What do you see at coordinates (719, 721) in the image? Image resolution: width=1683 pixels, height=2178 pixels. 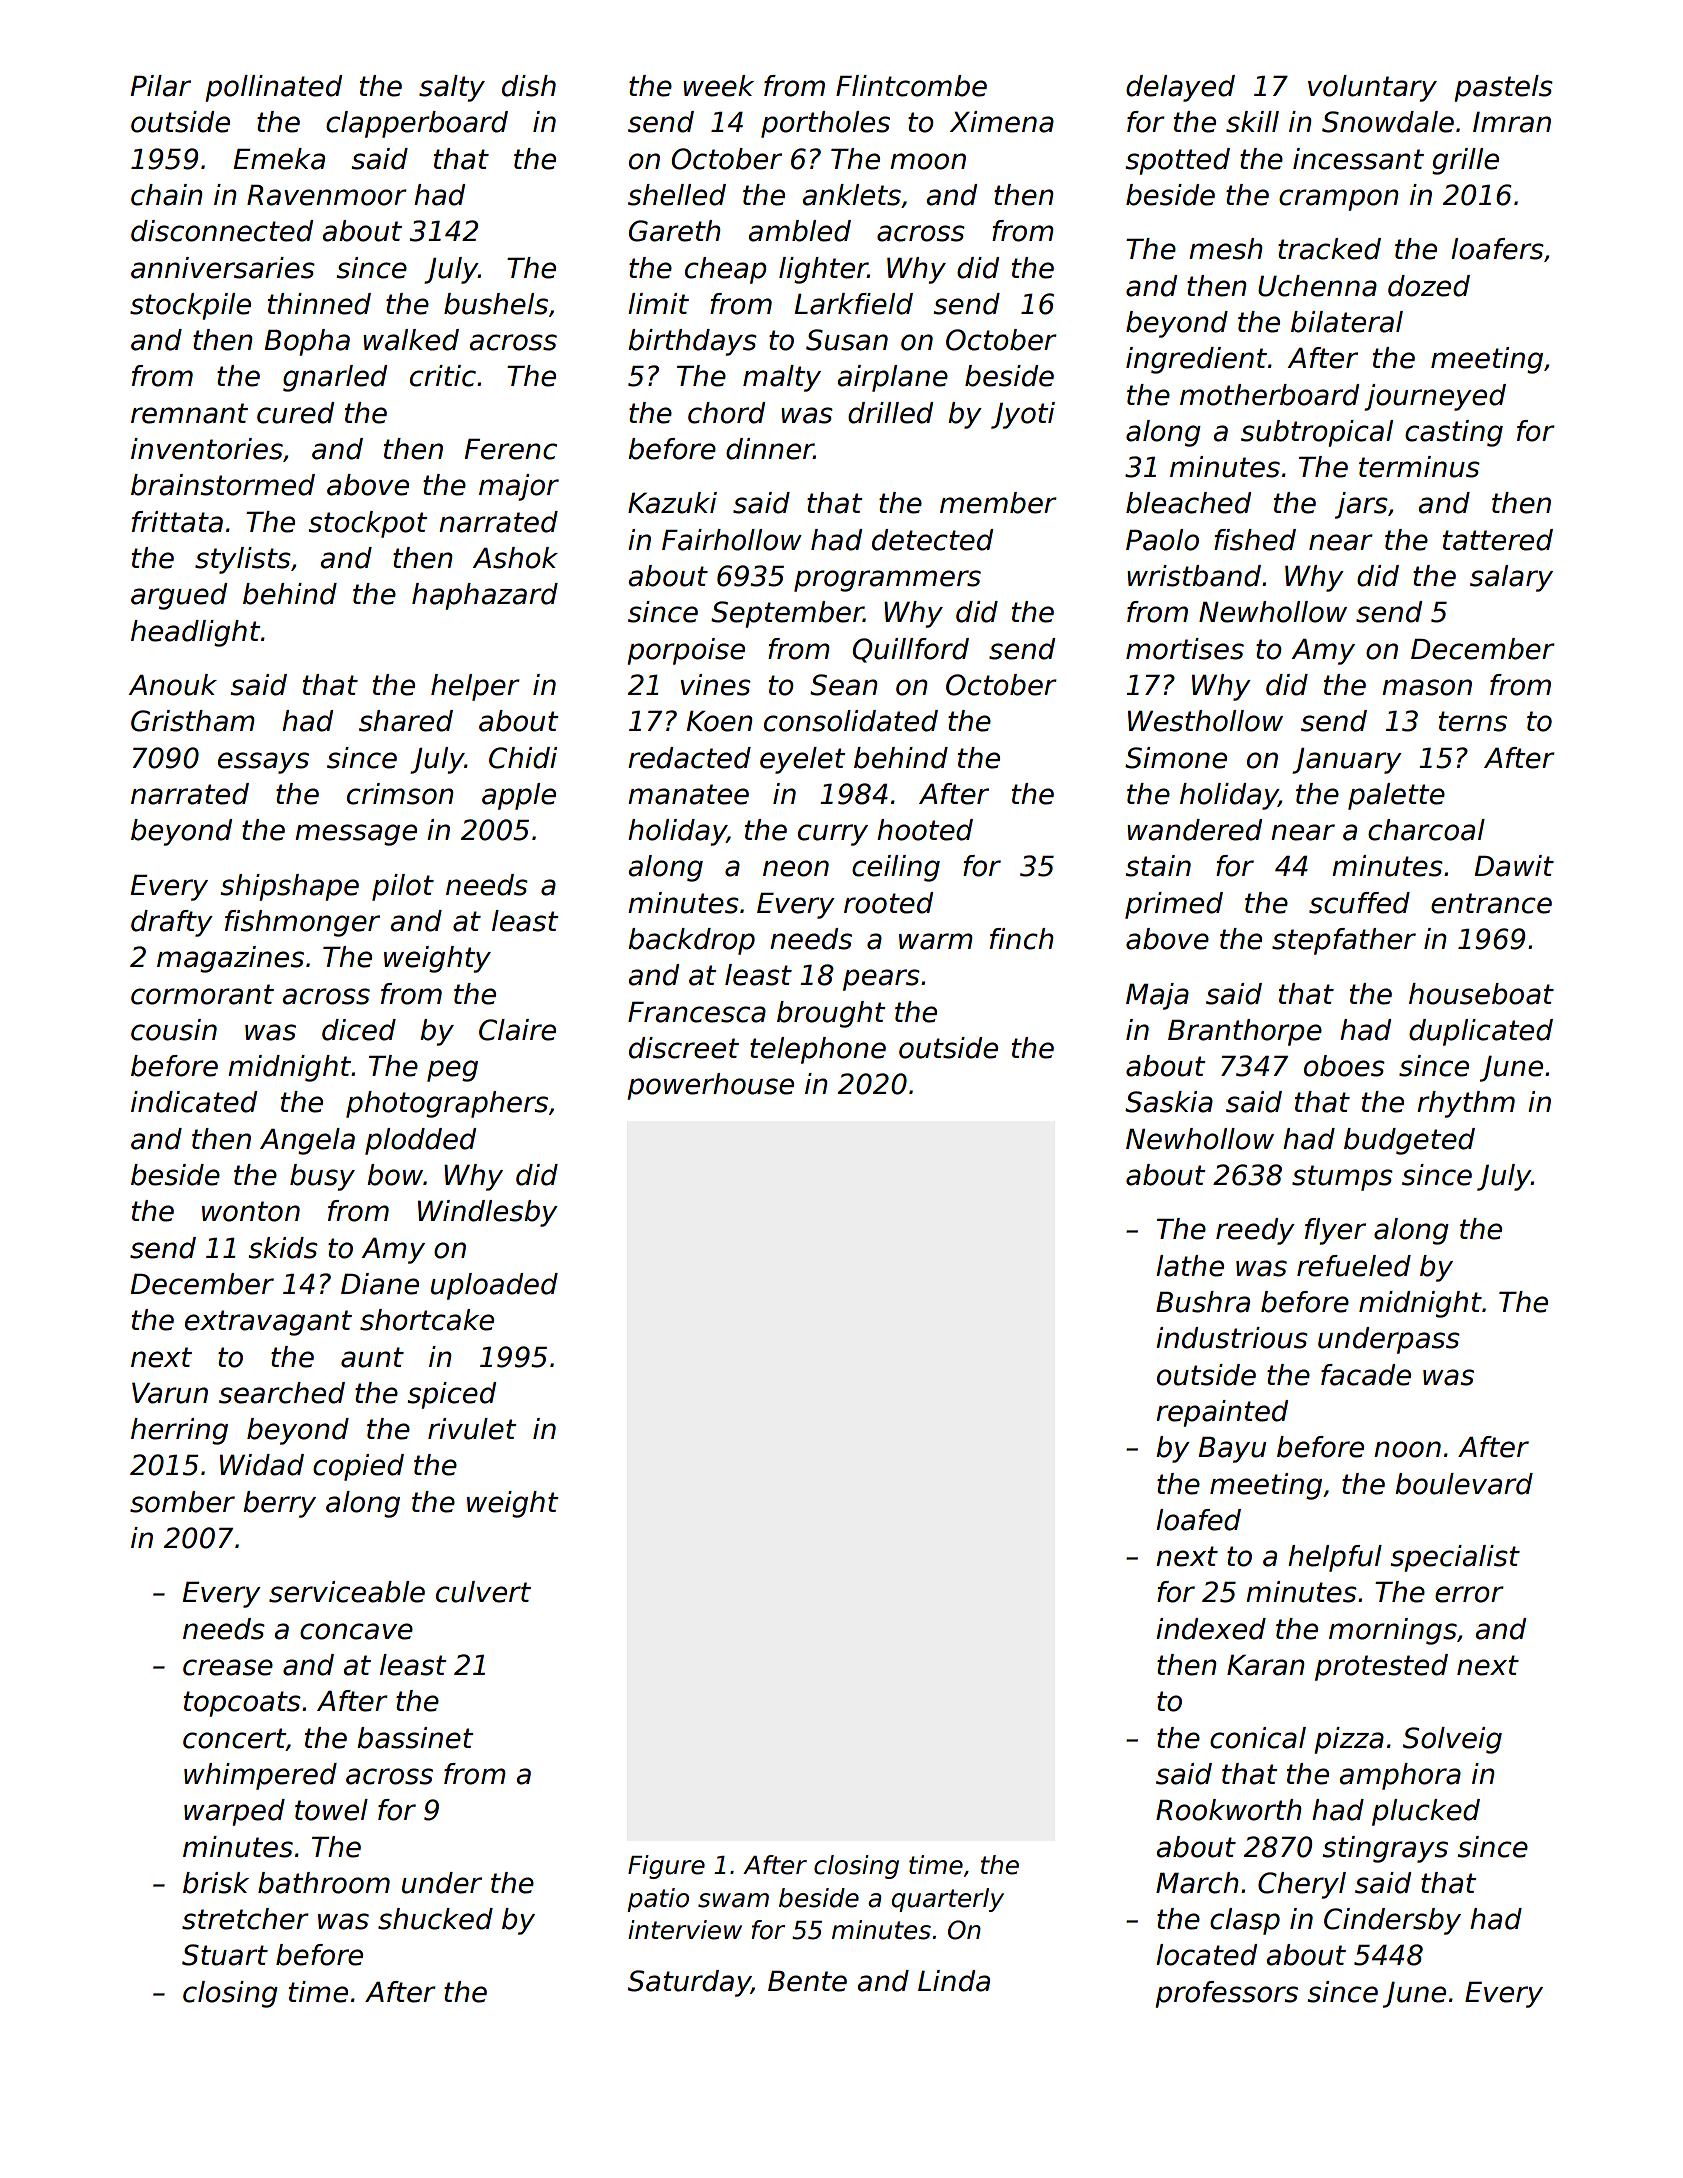 I see `Koen` at bounding box center [719, 721].
